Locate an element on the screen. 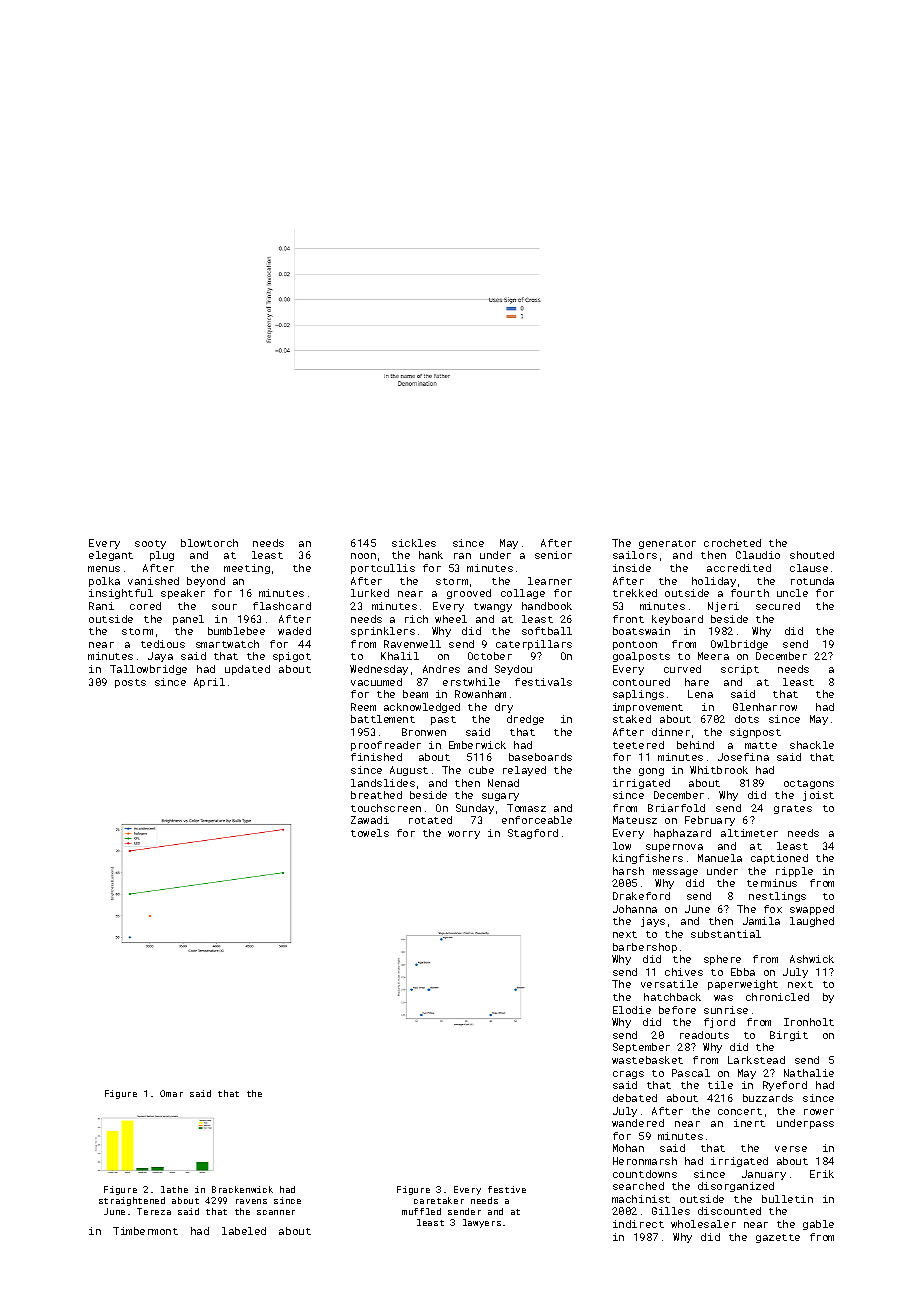 The width and height of the screenshot is (924, 1308). crags is located at coordinates (628, 1075).
